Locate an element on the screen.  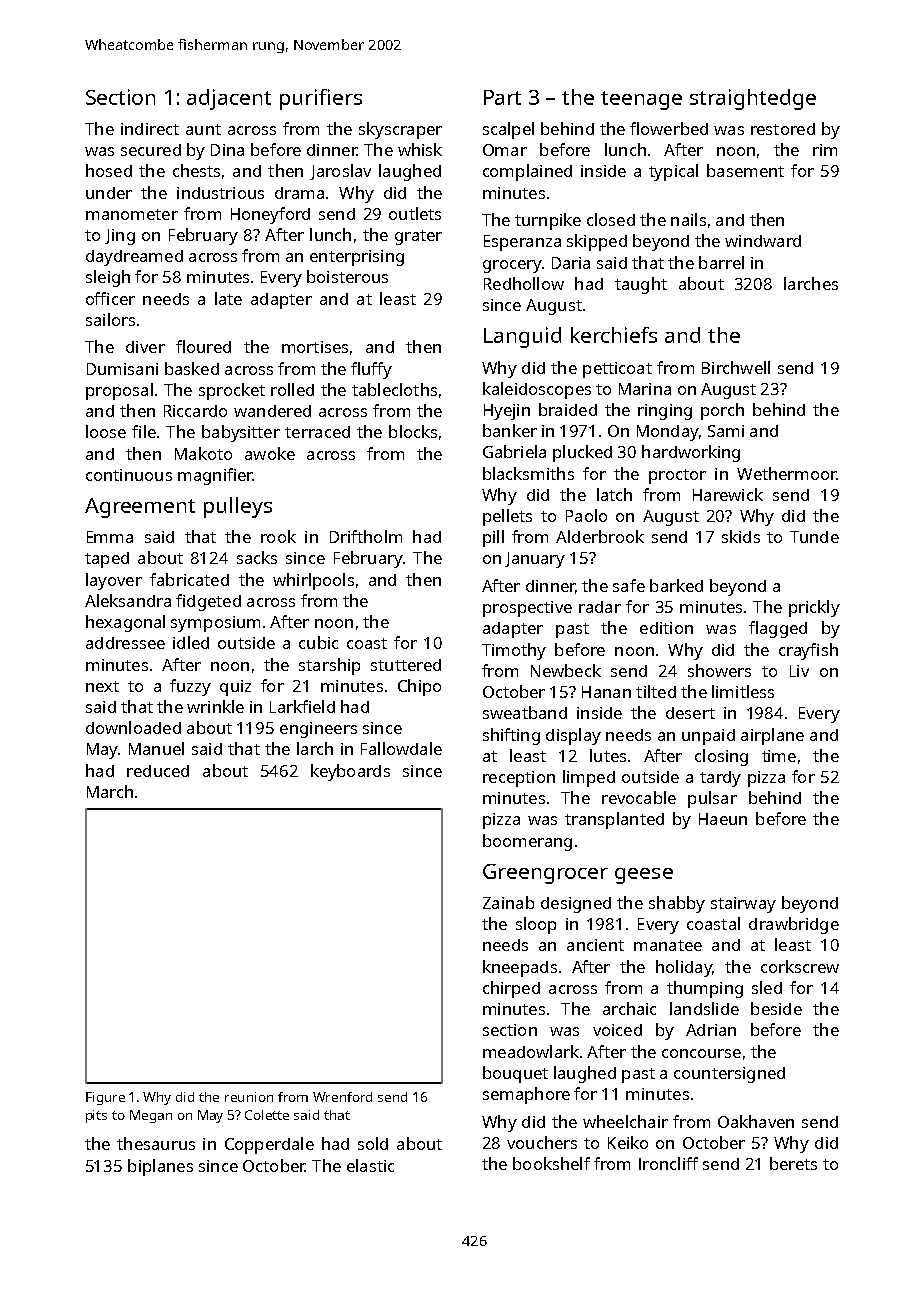
keyboards is located at coordinates (350, 772).
